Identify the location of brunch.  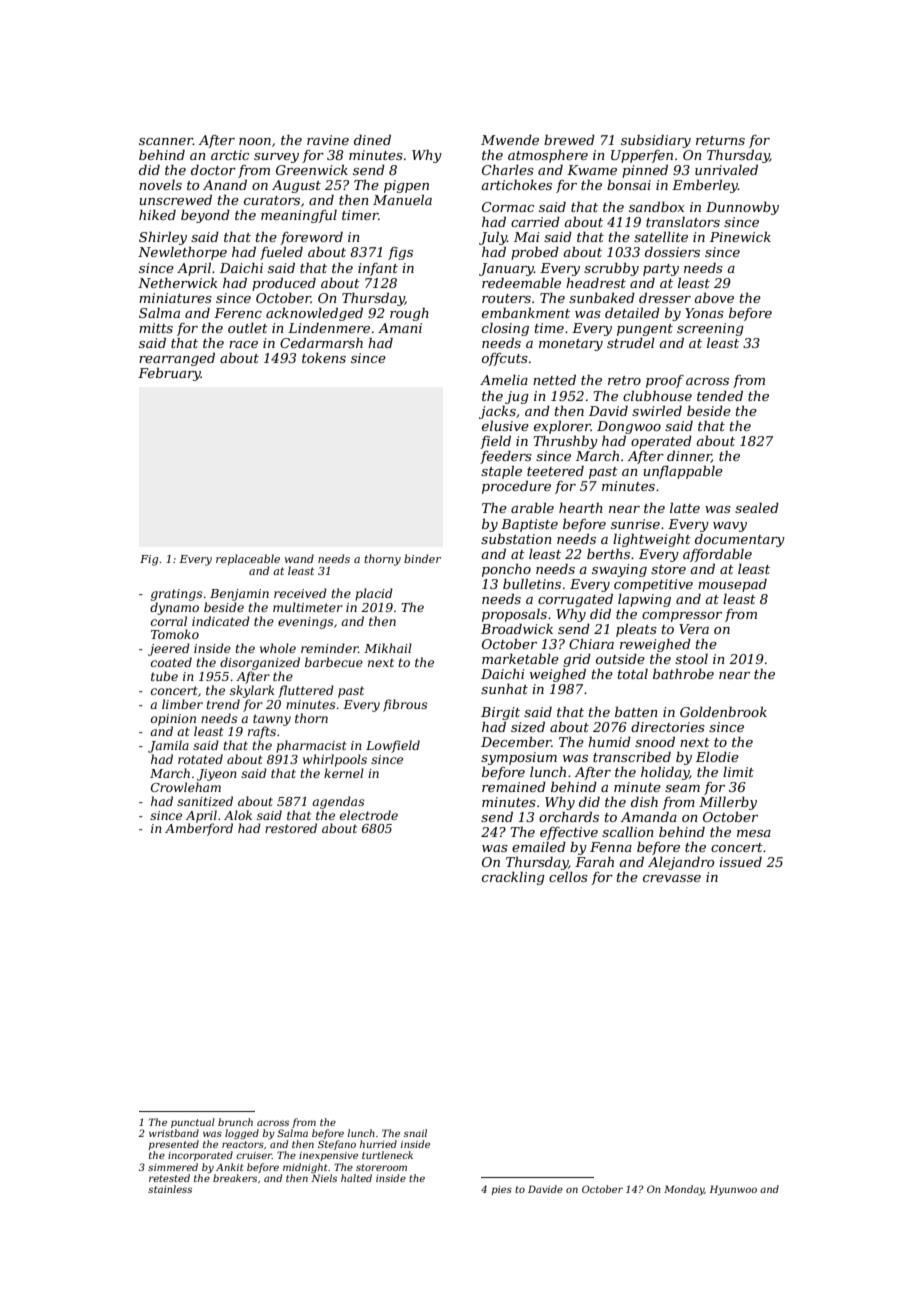
(235, 1122).
